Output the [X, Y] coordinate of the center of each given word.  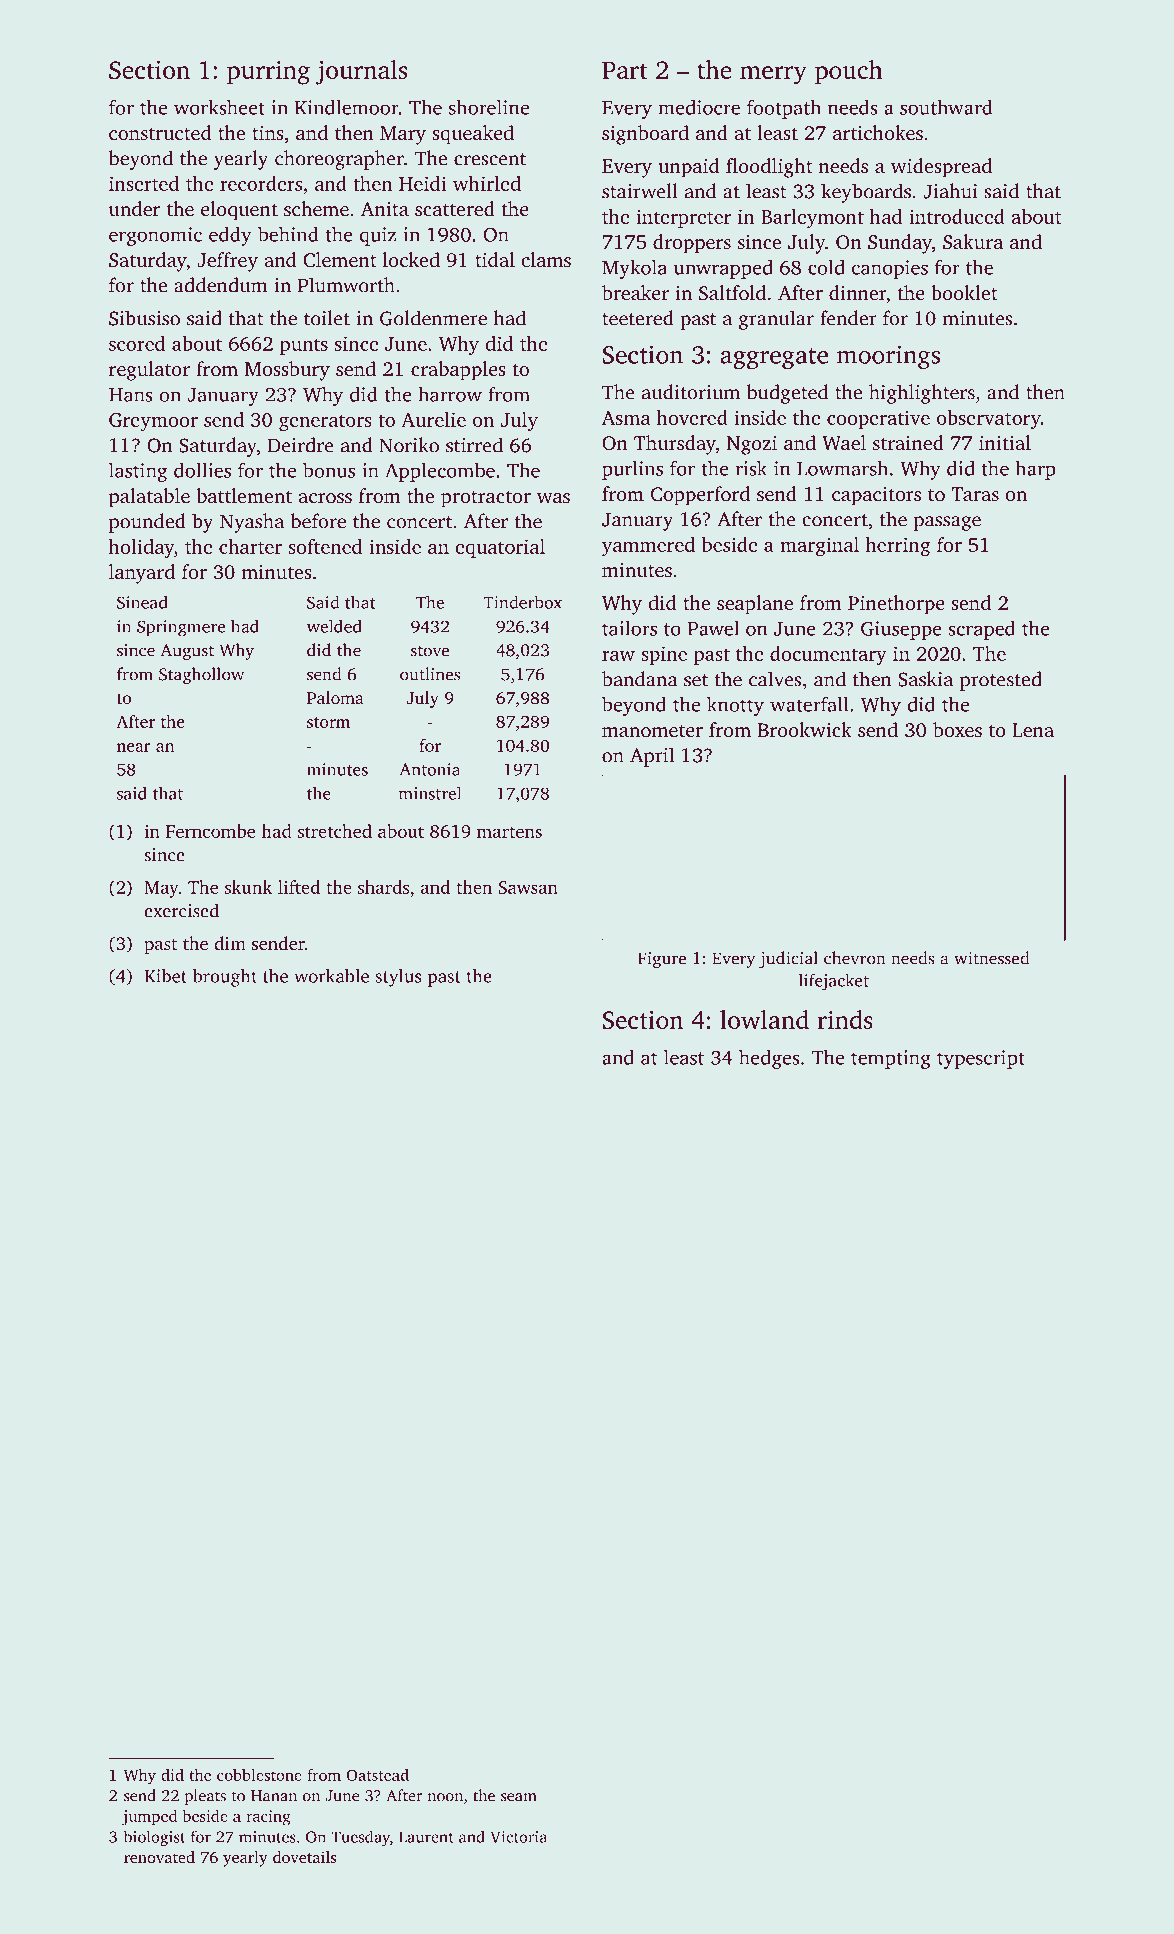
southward [946, 107]
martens [509, 832]
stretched [335, 831]
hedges [769, 1059]
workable [331, 976]
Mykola [634, 269]
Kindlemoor [347, 107]
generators [325, 423]
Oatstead [377, 1774]
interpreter [683, 218]
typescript [981, 1059]
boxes [957, 729]
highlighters [922, 394]
